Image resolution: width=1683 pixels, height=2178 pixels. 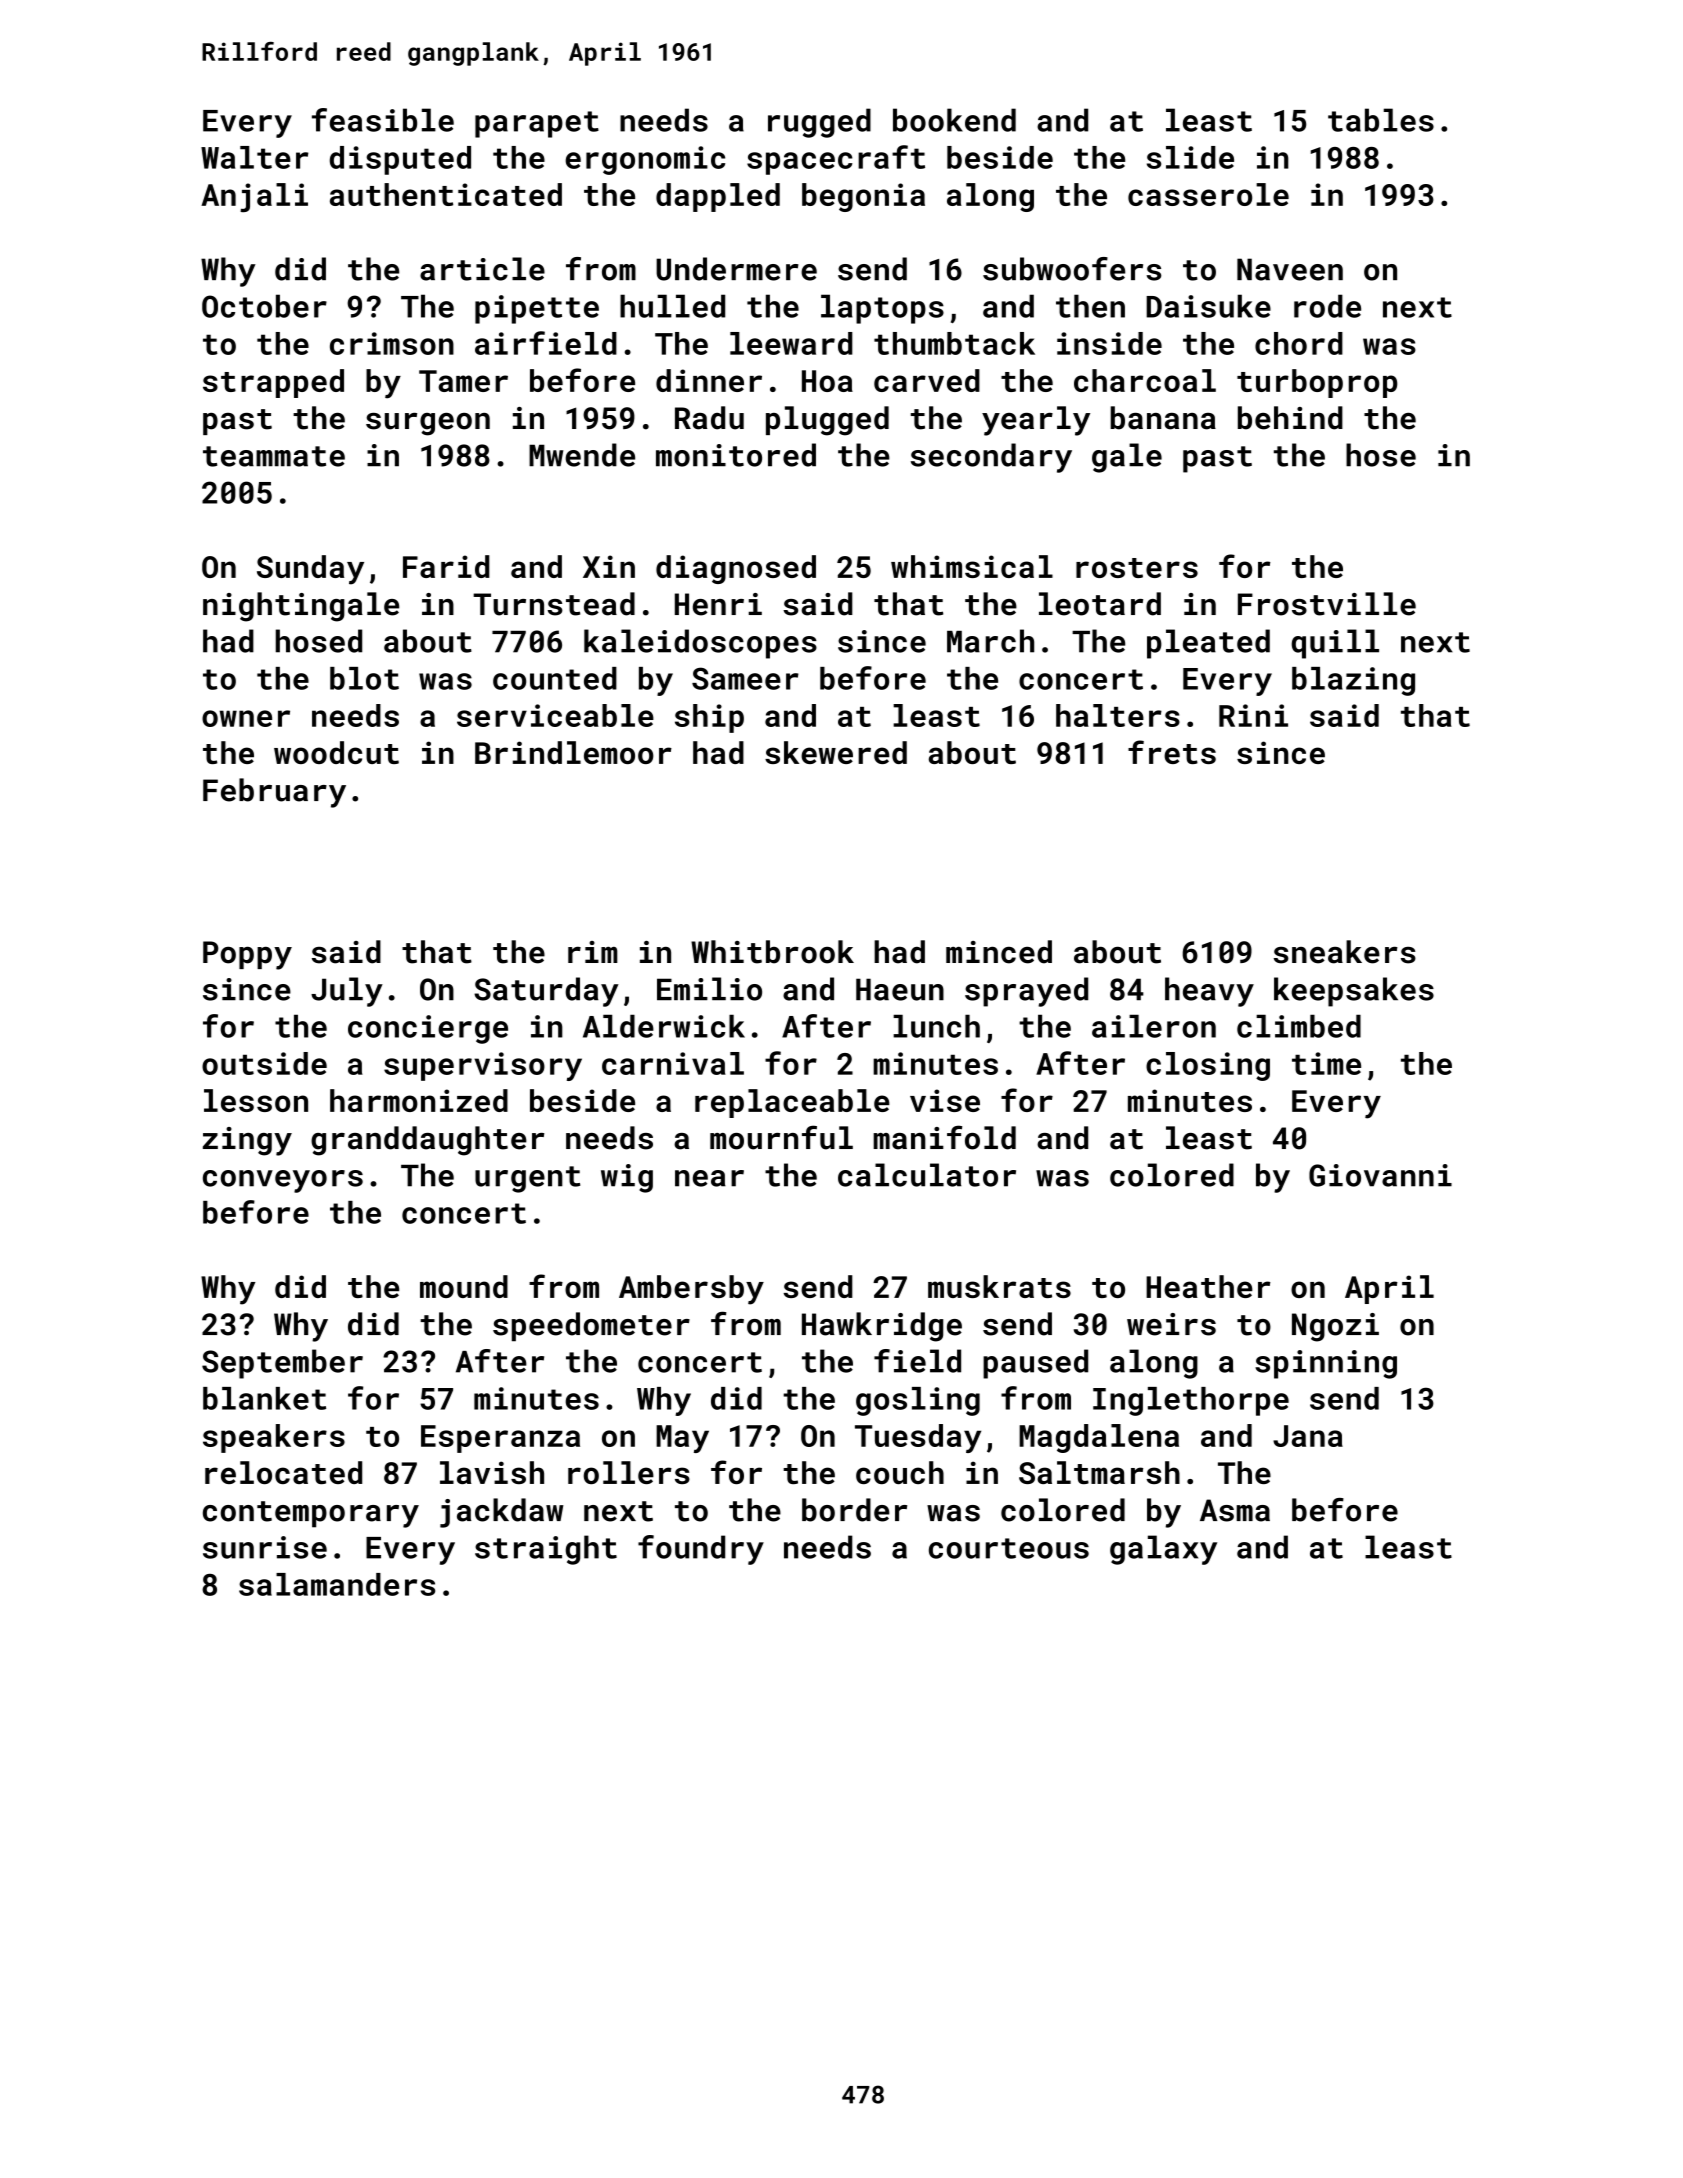 I want to click on subwoofers, so click(x=1072, y=269).
